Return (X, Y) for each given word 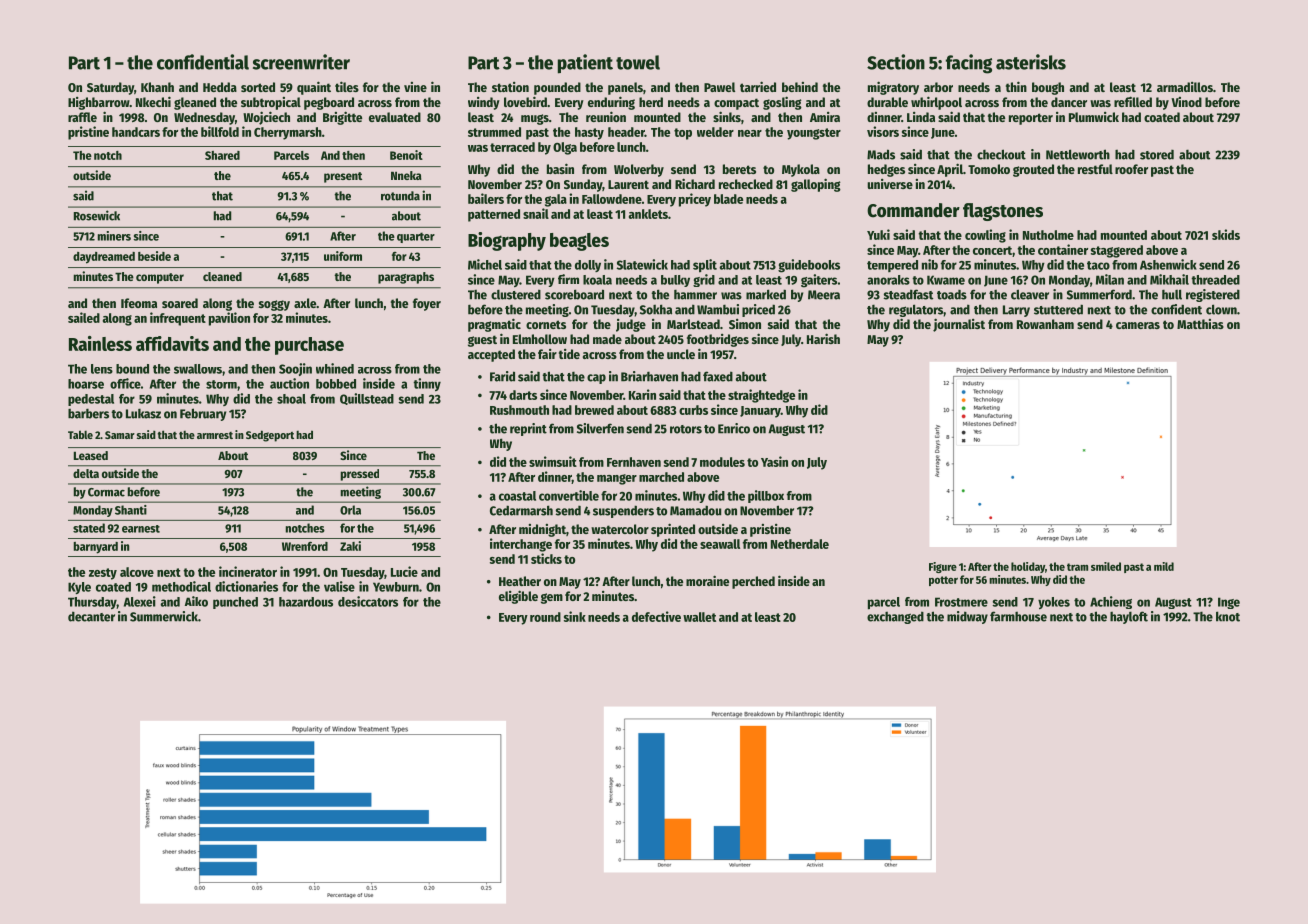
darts (523, 395)
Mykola (801, 170)
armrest (215, 435)
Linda (921, 117)
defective (656, 616)
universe (890, 184)
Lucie (404, 571)
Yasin (774, 461)
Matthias (1200, 324)
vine (415, 87)
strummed (494, 132)
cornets (546, 324)
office (125, 383)
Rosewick (97, 215)
